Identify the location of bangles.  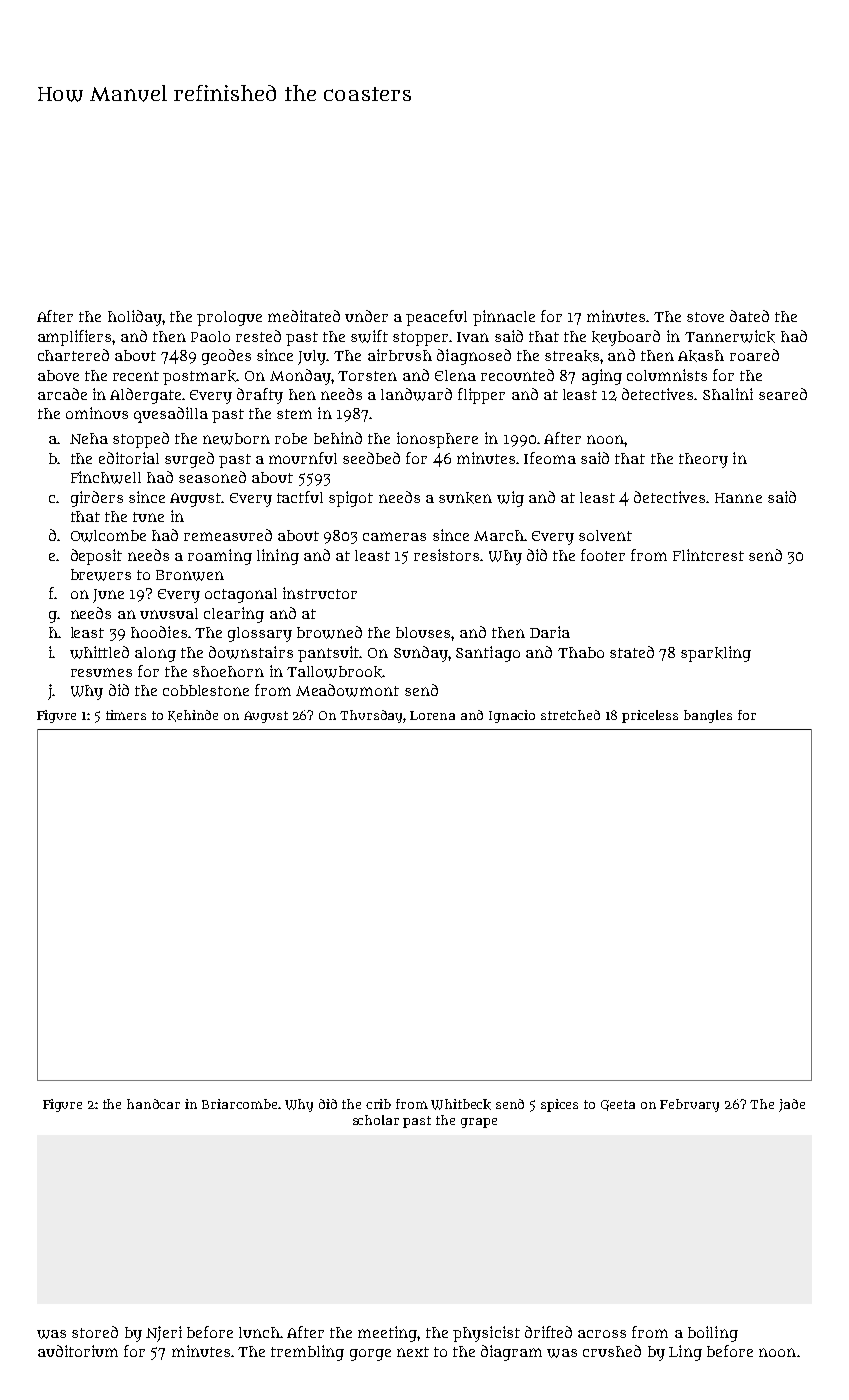
(708, 716).
